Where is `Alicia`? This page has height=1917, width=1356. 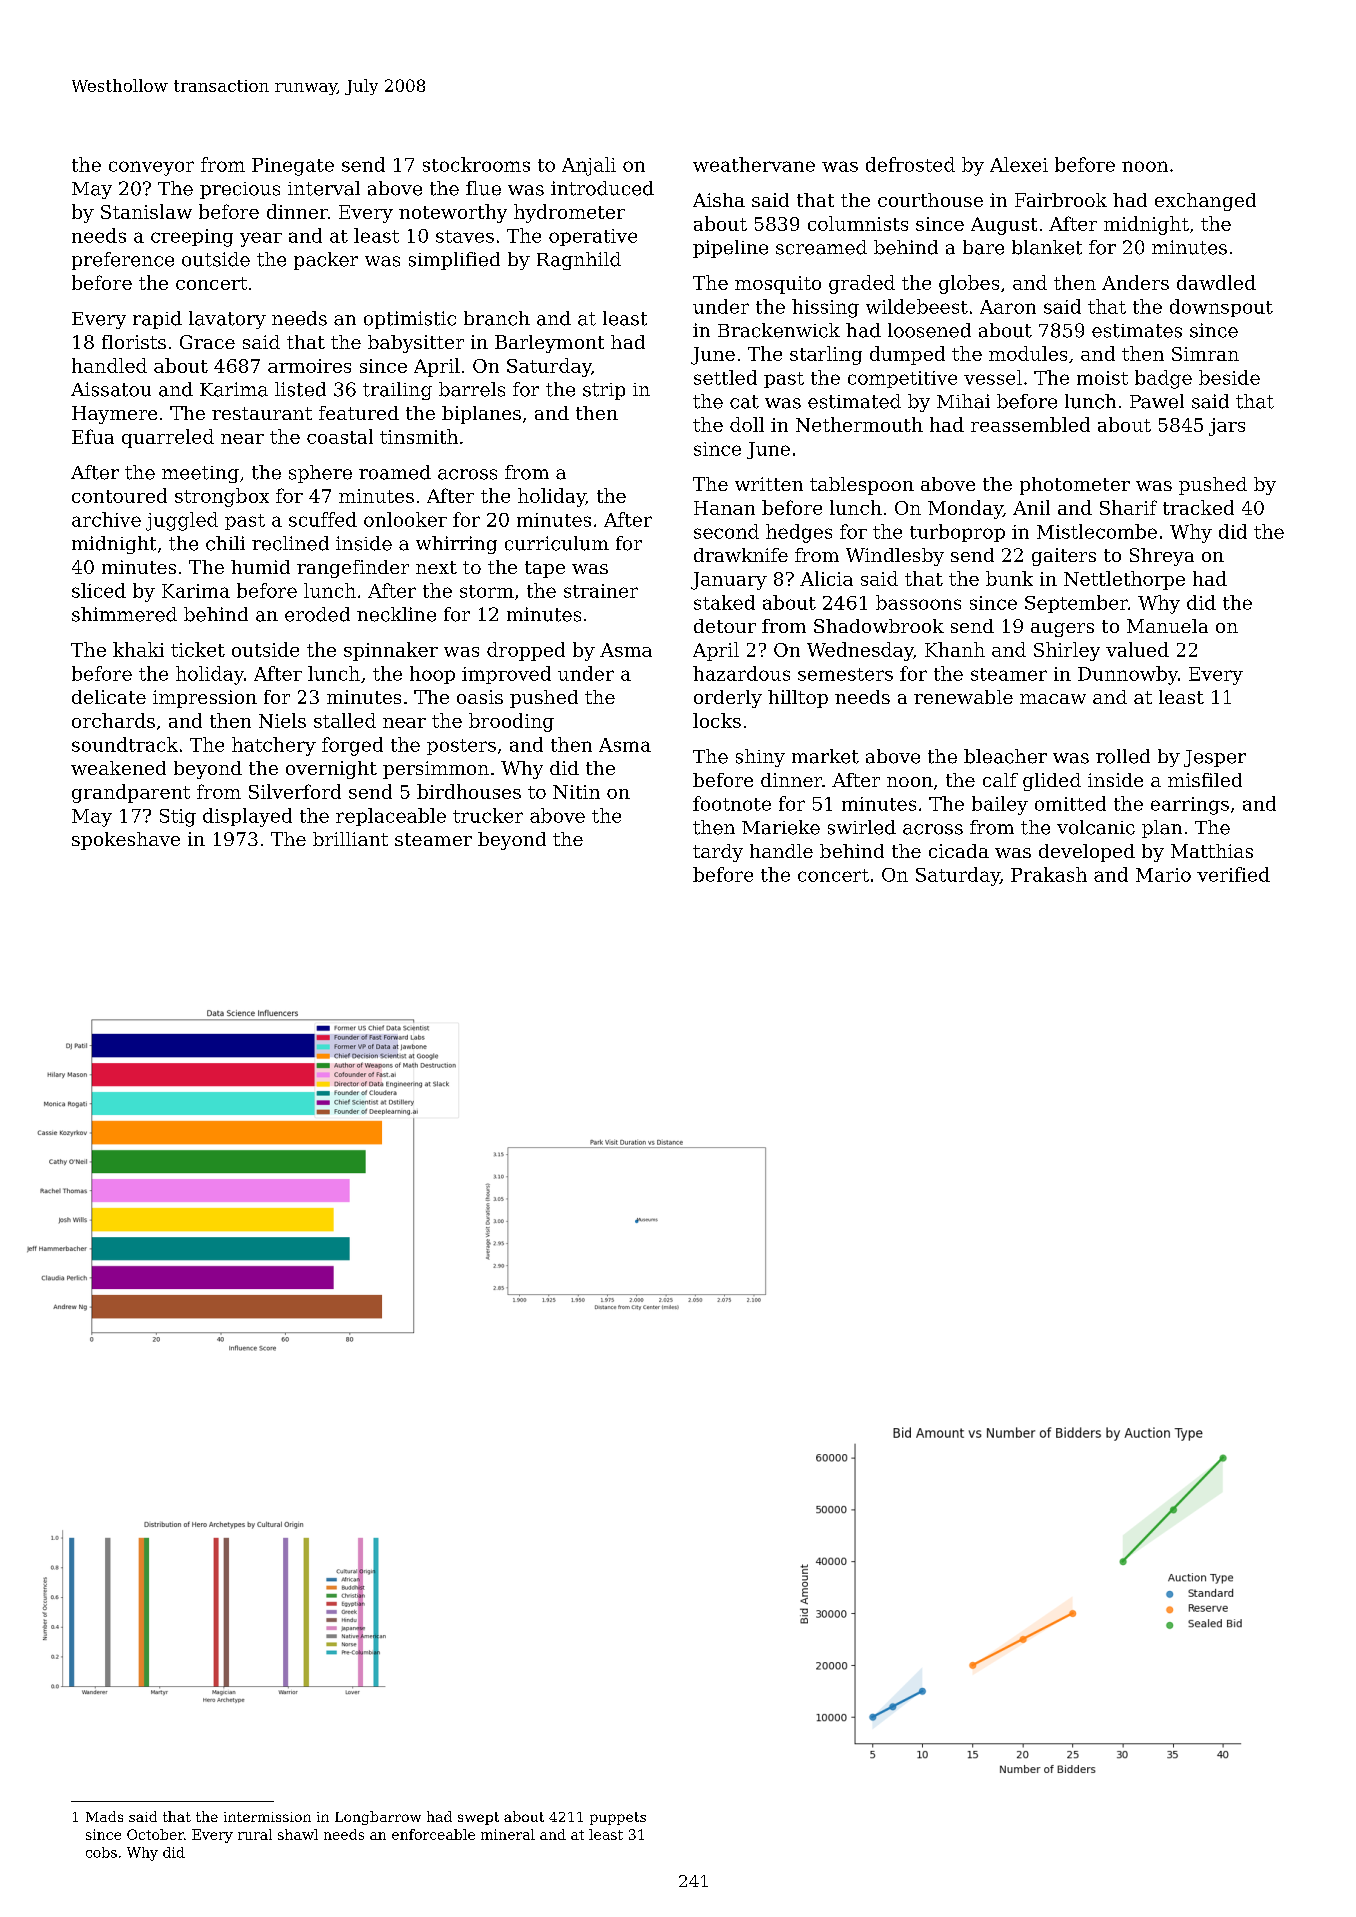
Alicia is located at coordinates (826, 578).
